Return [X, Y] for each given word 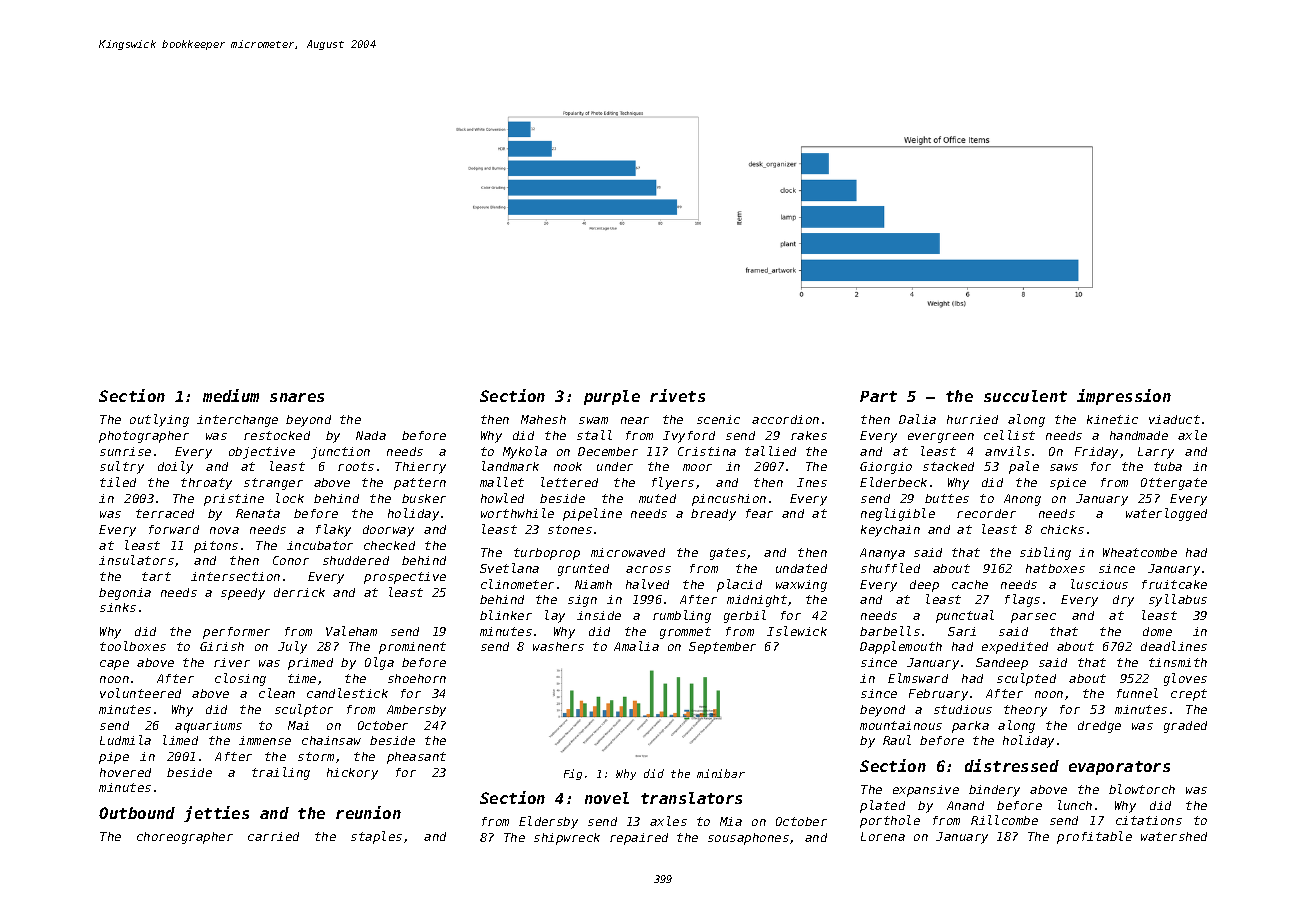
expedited [1015, 648]
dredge [1099, 727]
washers [558, 646]
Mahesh [543, 419]
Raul [897, 740]
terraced [165, 513]
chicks [1062, 529]
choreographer [185, 838]
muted [657, 498]
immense [265, 740]
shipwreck [567, 839]
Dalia [917, 419]
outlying [159, 420]
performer [236, 633]
